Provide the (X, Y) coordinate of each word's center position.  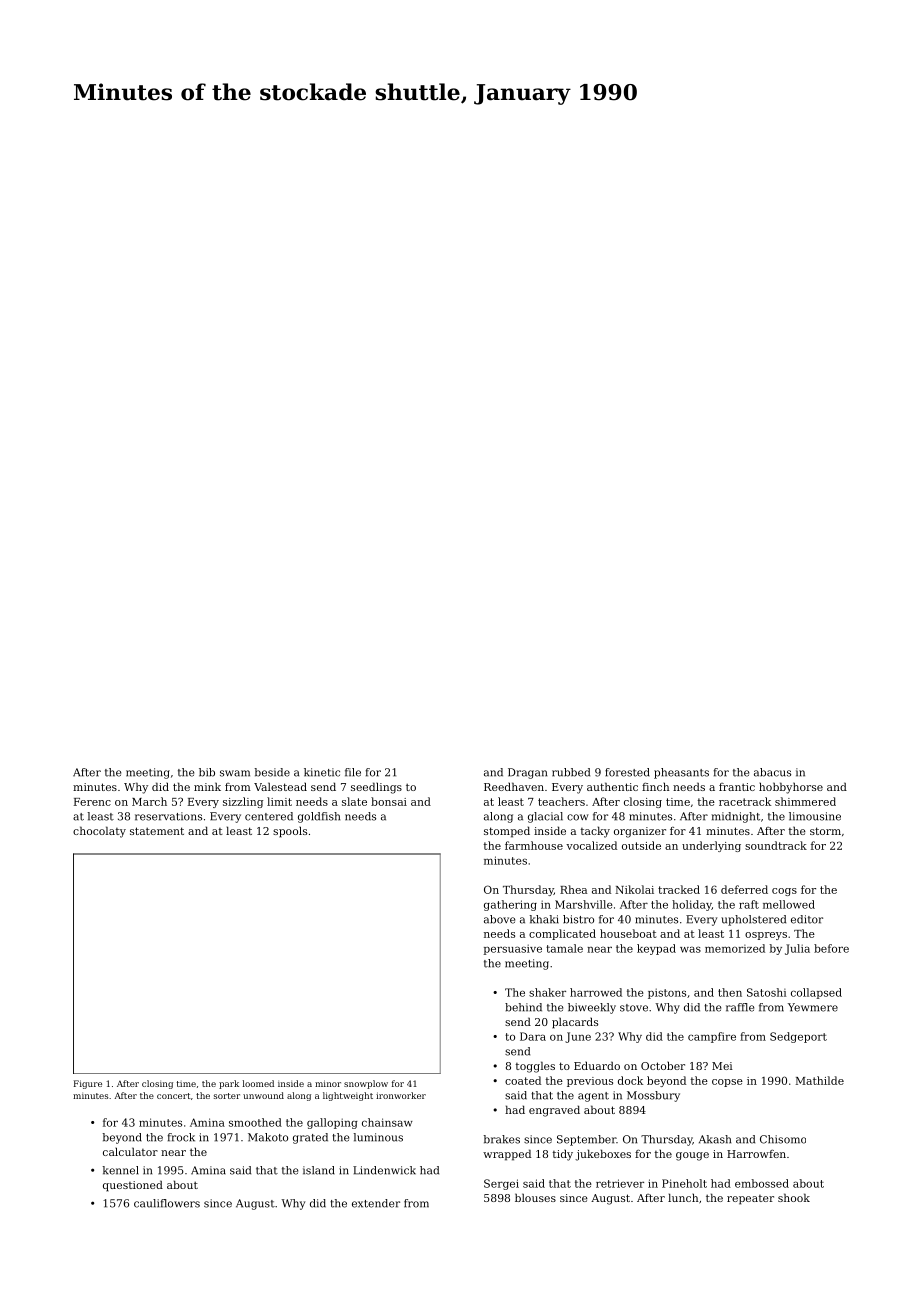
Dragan (527, 773)
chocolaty (99, 832)
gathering (510, 905)
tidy (563, 1155)
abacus (772, 772)
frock (181, 1137)
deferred (744, 889)
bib (207, 772)
